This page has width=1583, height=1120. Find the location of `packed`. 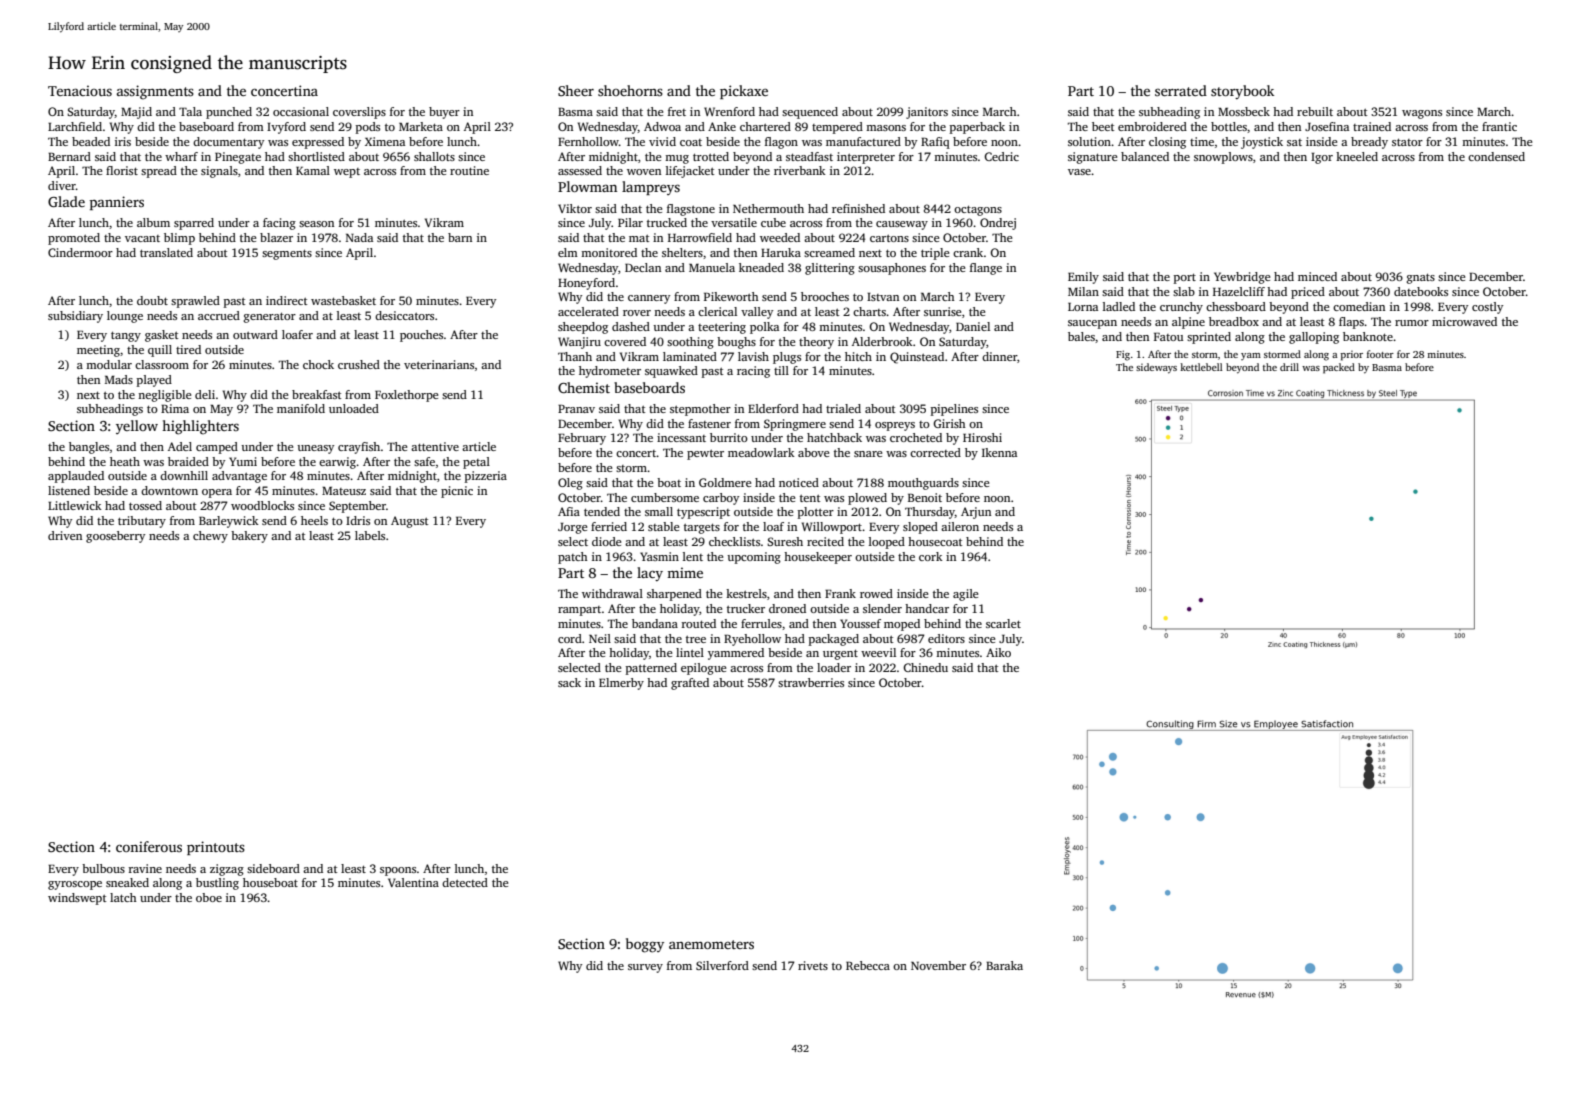

packed is located at coordinates (1339, 368).
